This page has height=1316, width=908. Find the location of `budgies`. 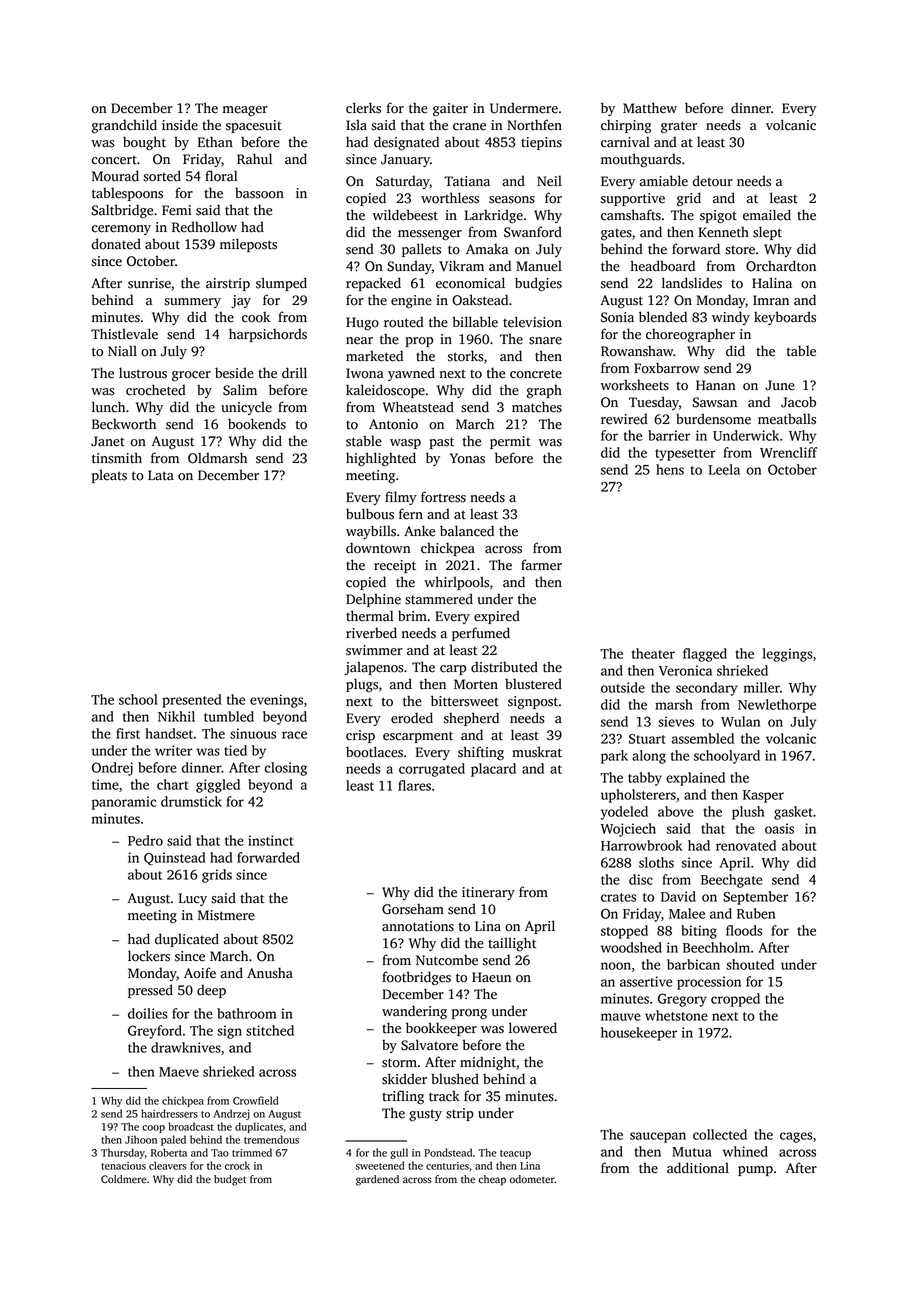

budgies is located at coordinates (538, 284).
